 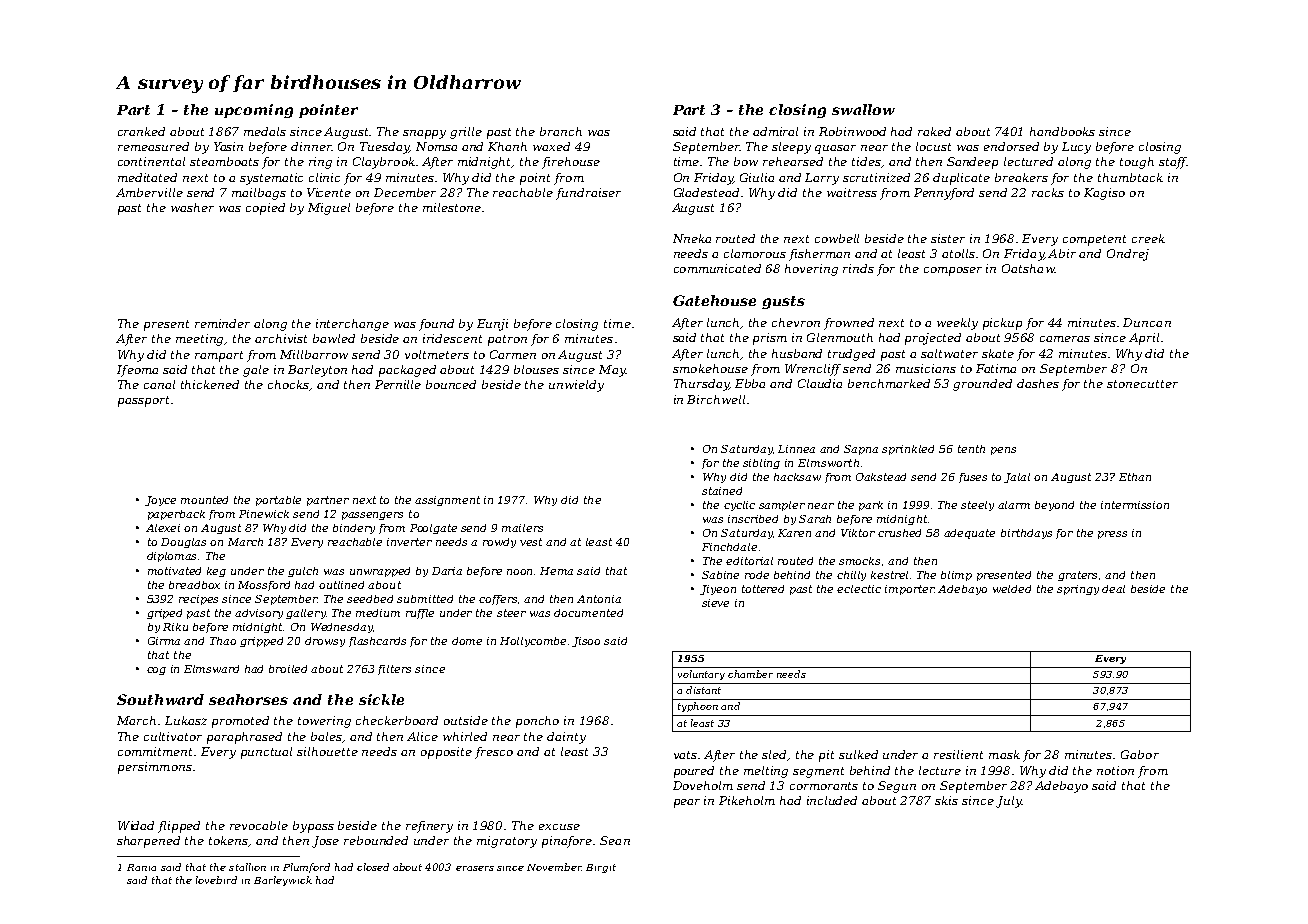 I want to click on poncho, so click(x=537, y=722).
